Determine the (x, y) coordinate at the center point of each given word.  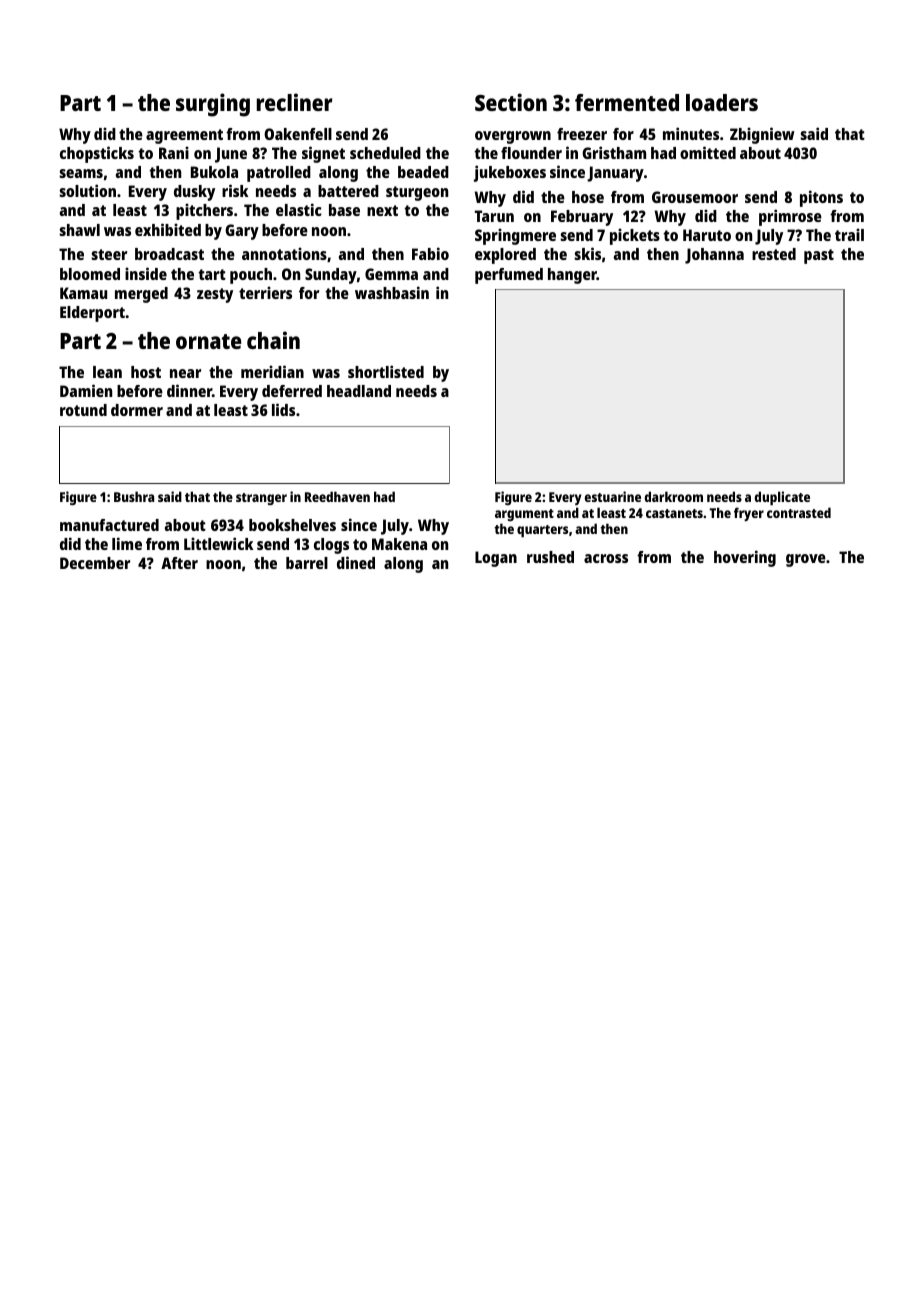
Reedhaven (337, 496)
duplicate (782, 498)
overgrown (513, 137)
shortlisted (386, 371)
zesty (215, 295)
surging (213, 105)
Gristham (614, 152)
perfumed (509, 276)
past (819, 256)
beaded (423, 172)
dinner (189, 390)
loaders (722, 102)
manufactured (109, 525)
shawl (79, 230)
